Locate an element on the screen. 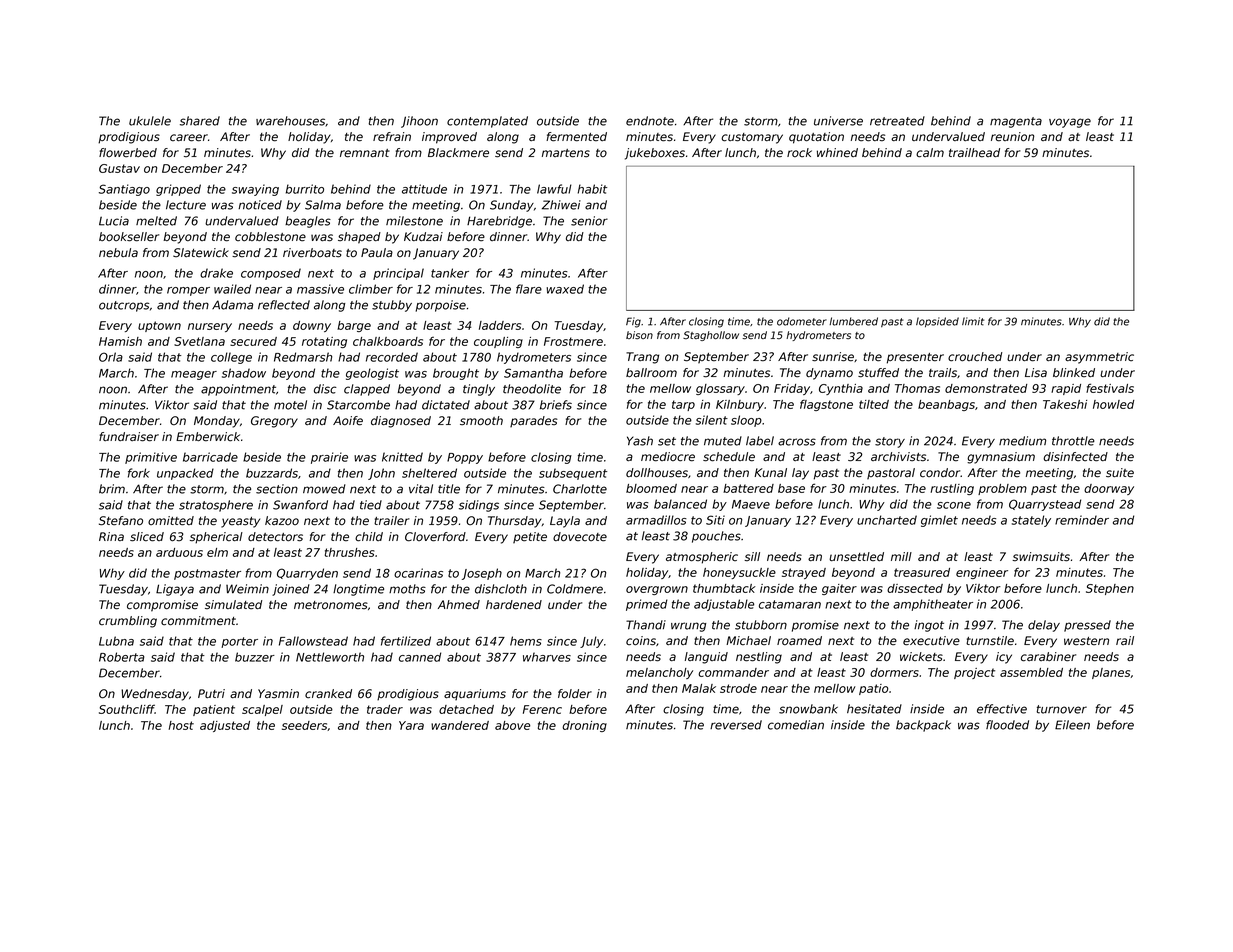 Image resolution: width=1233 pixels, height=952 pixels. Stephen is located at coordinates (1110, 589).
